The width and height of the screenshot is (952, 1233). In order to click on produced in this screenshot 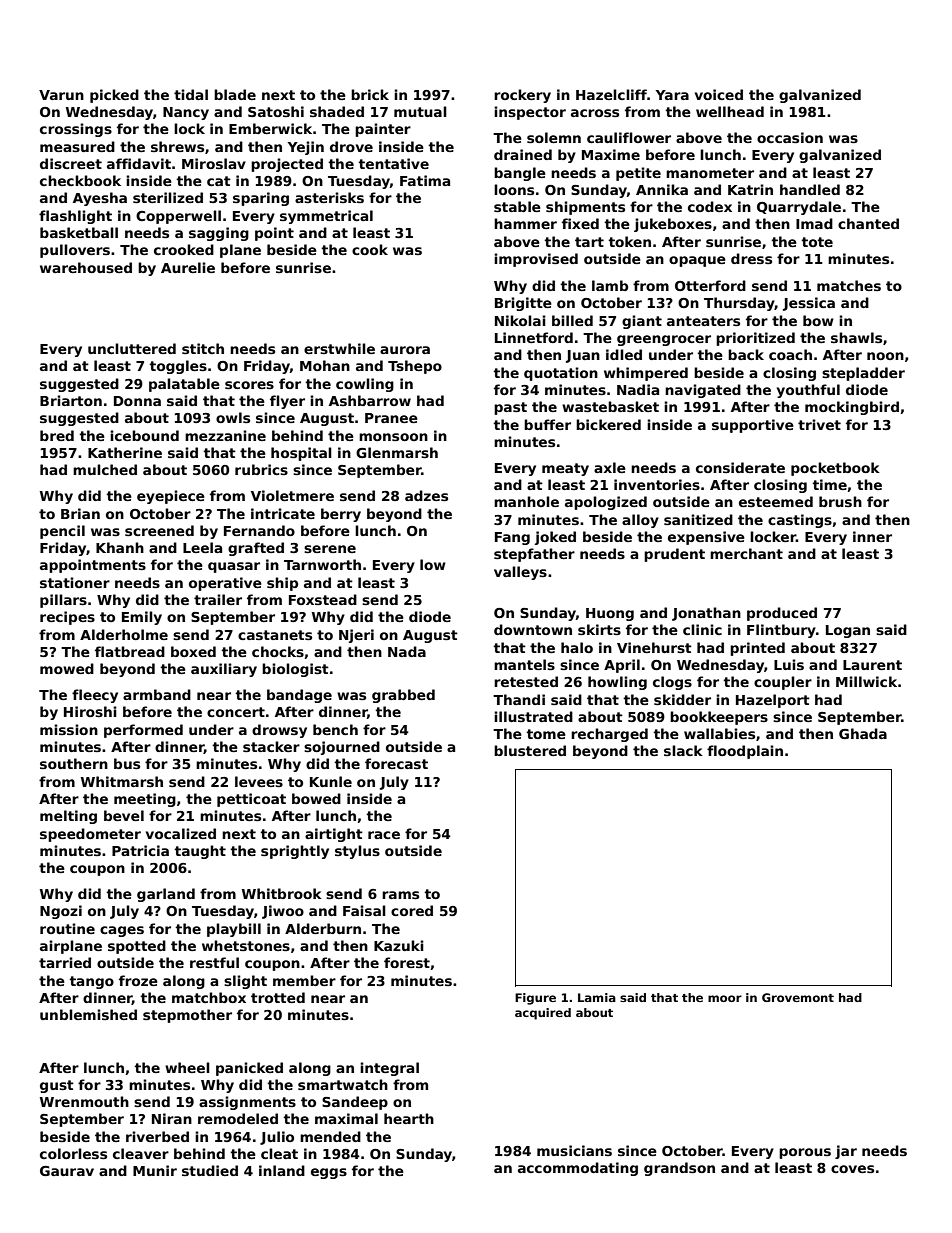, I will do `click(782, 614)`.
